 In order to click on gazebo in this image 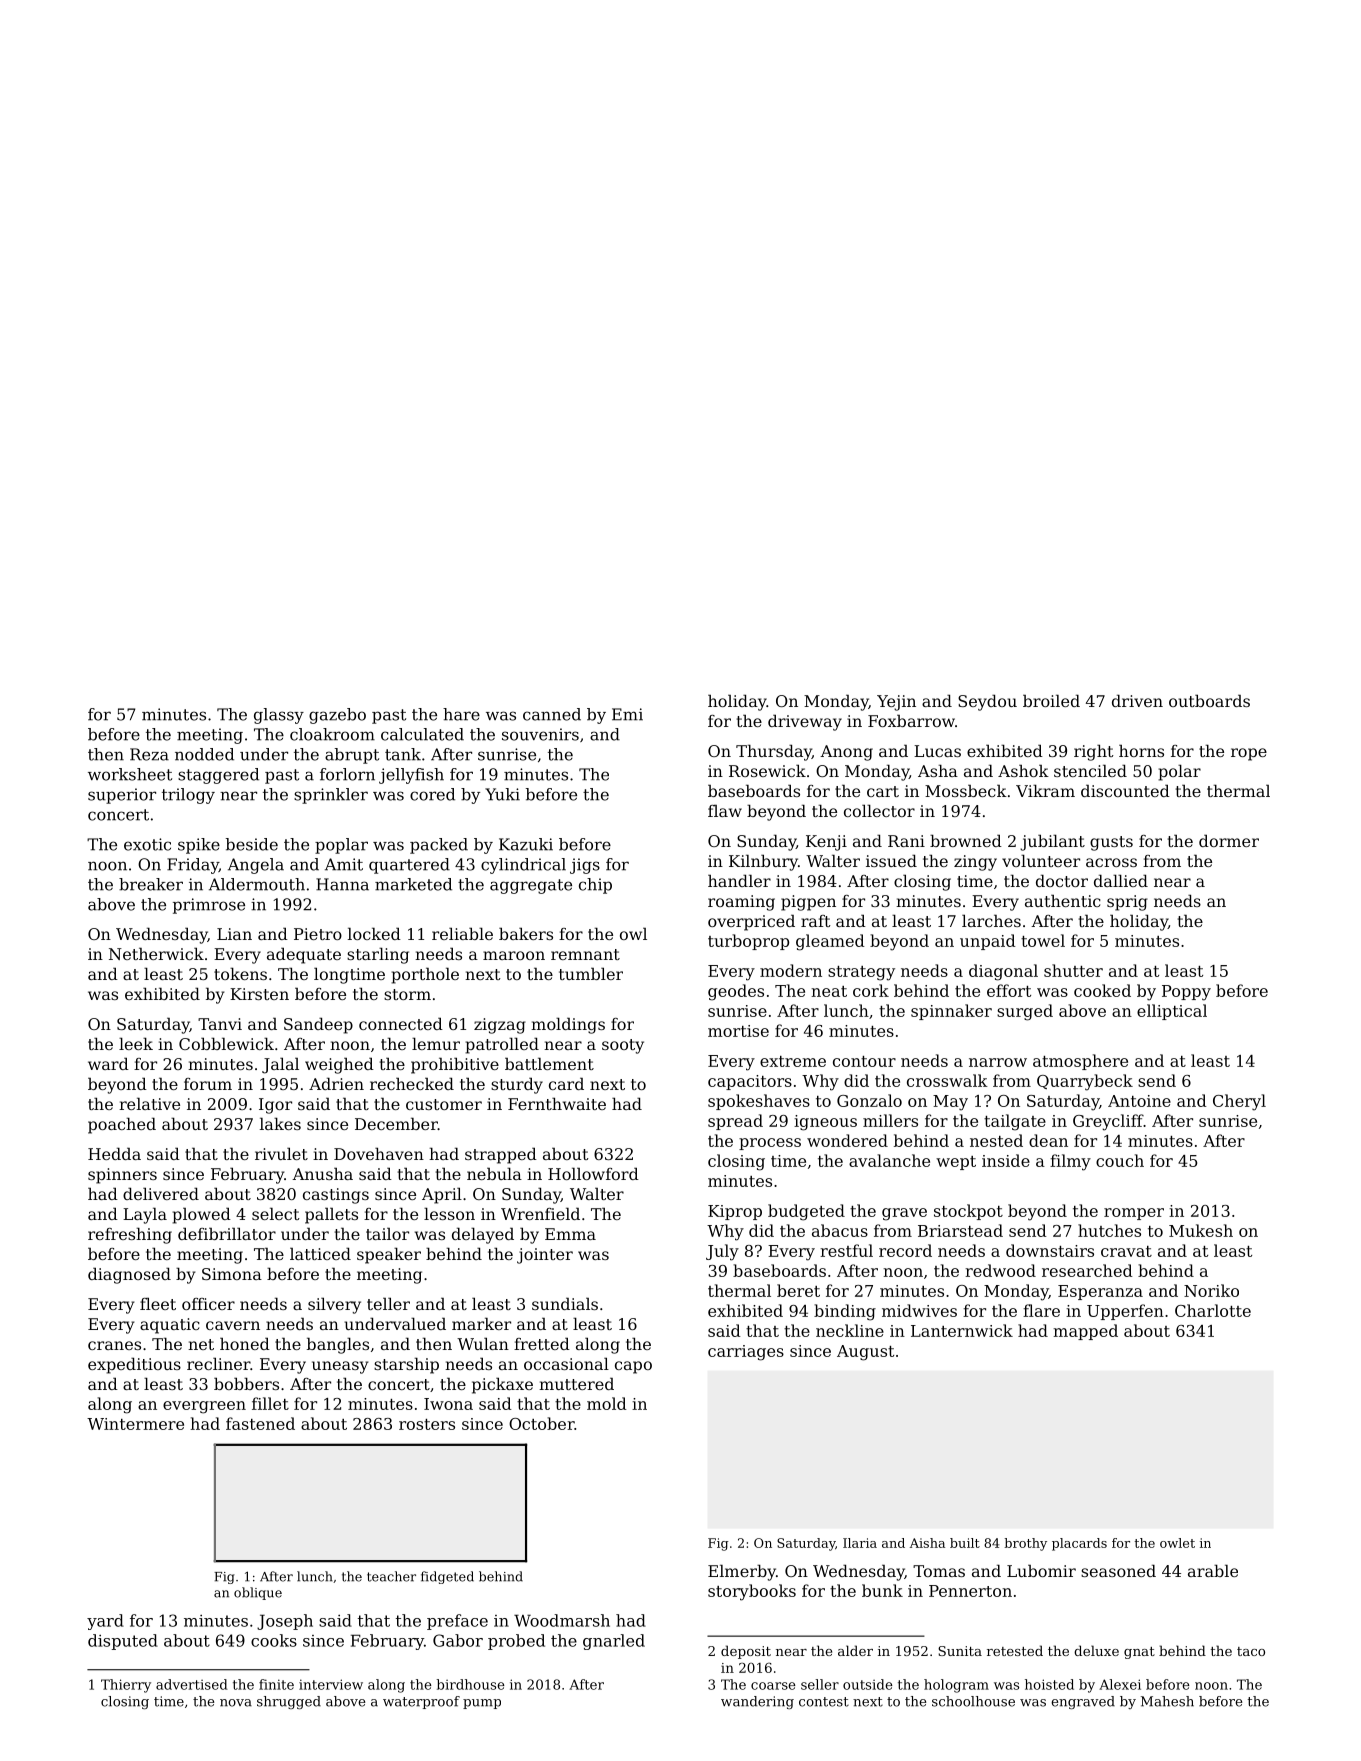, I will do `click(337, 716)`.
